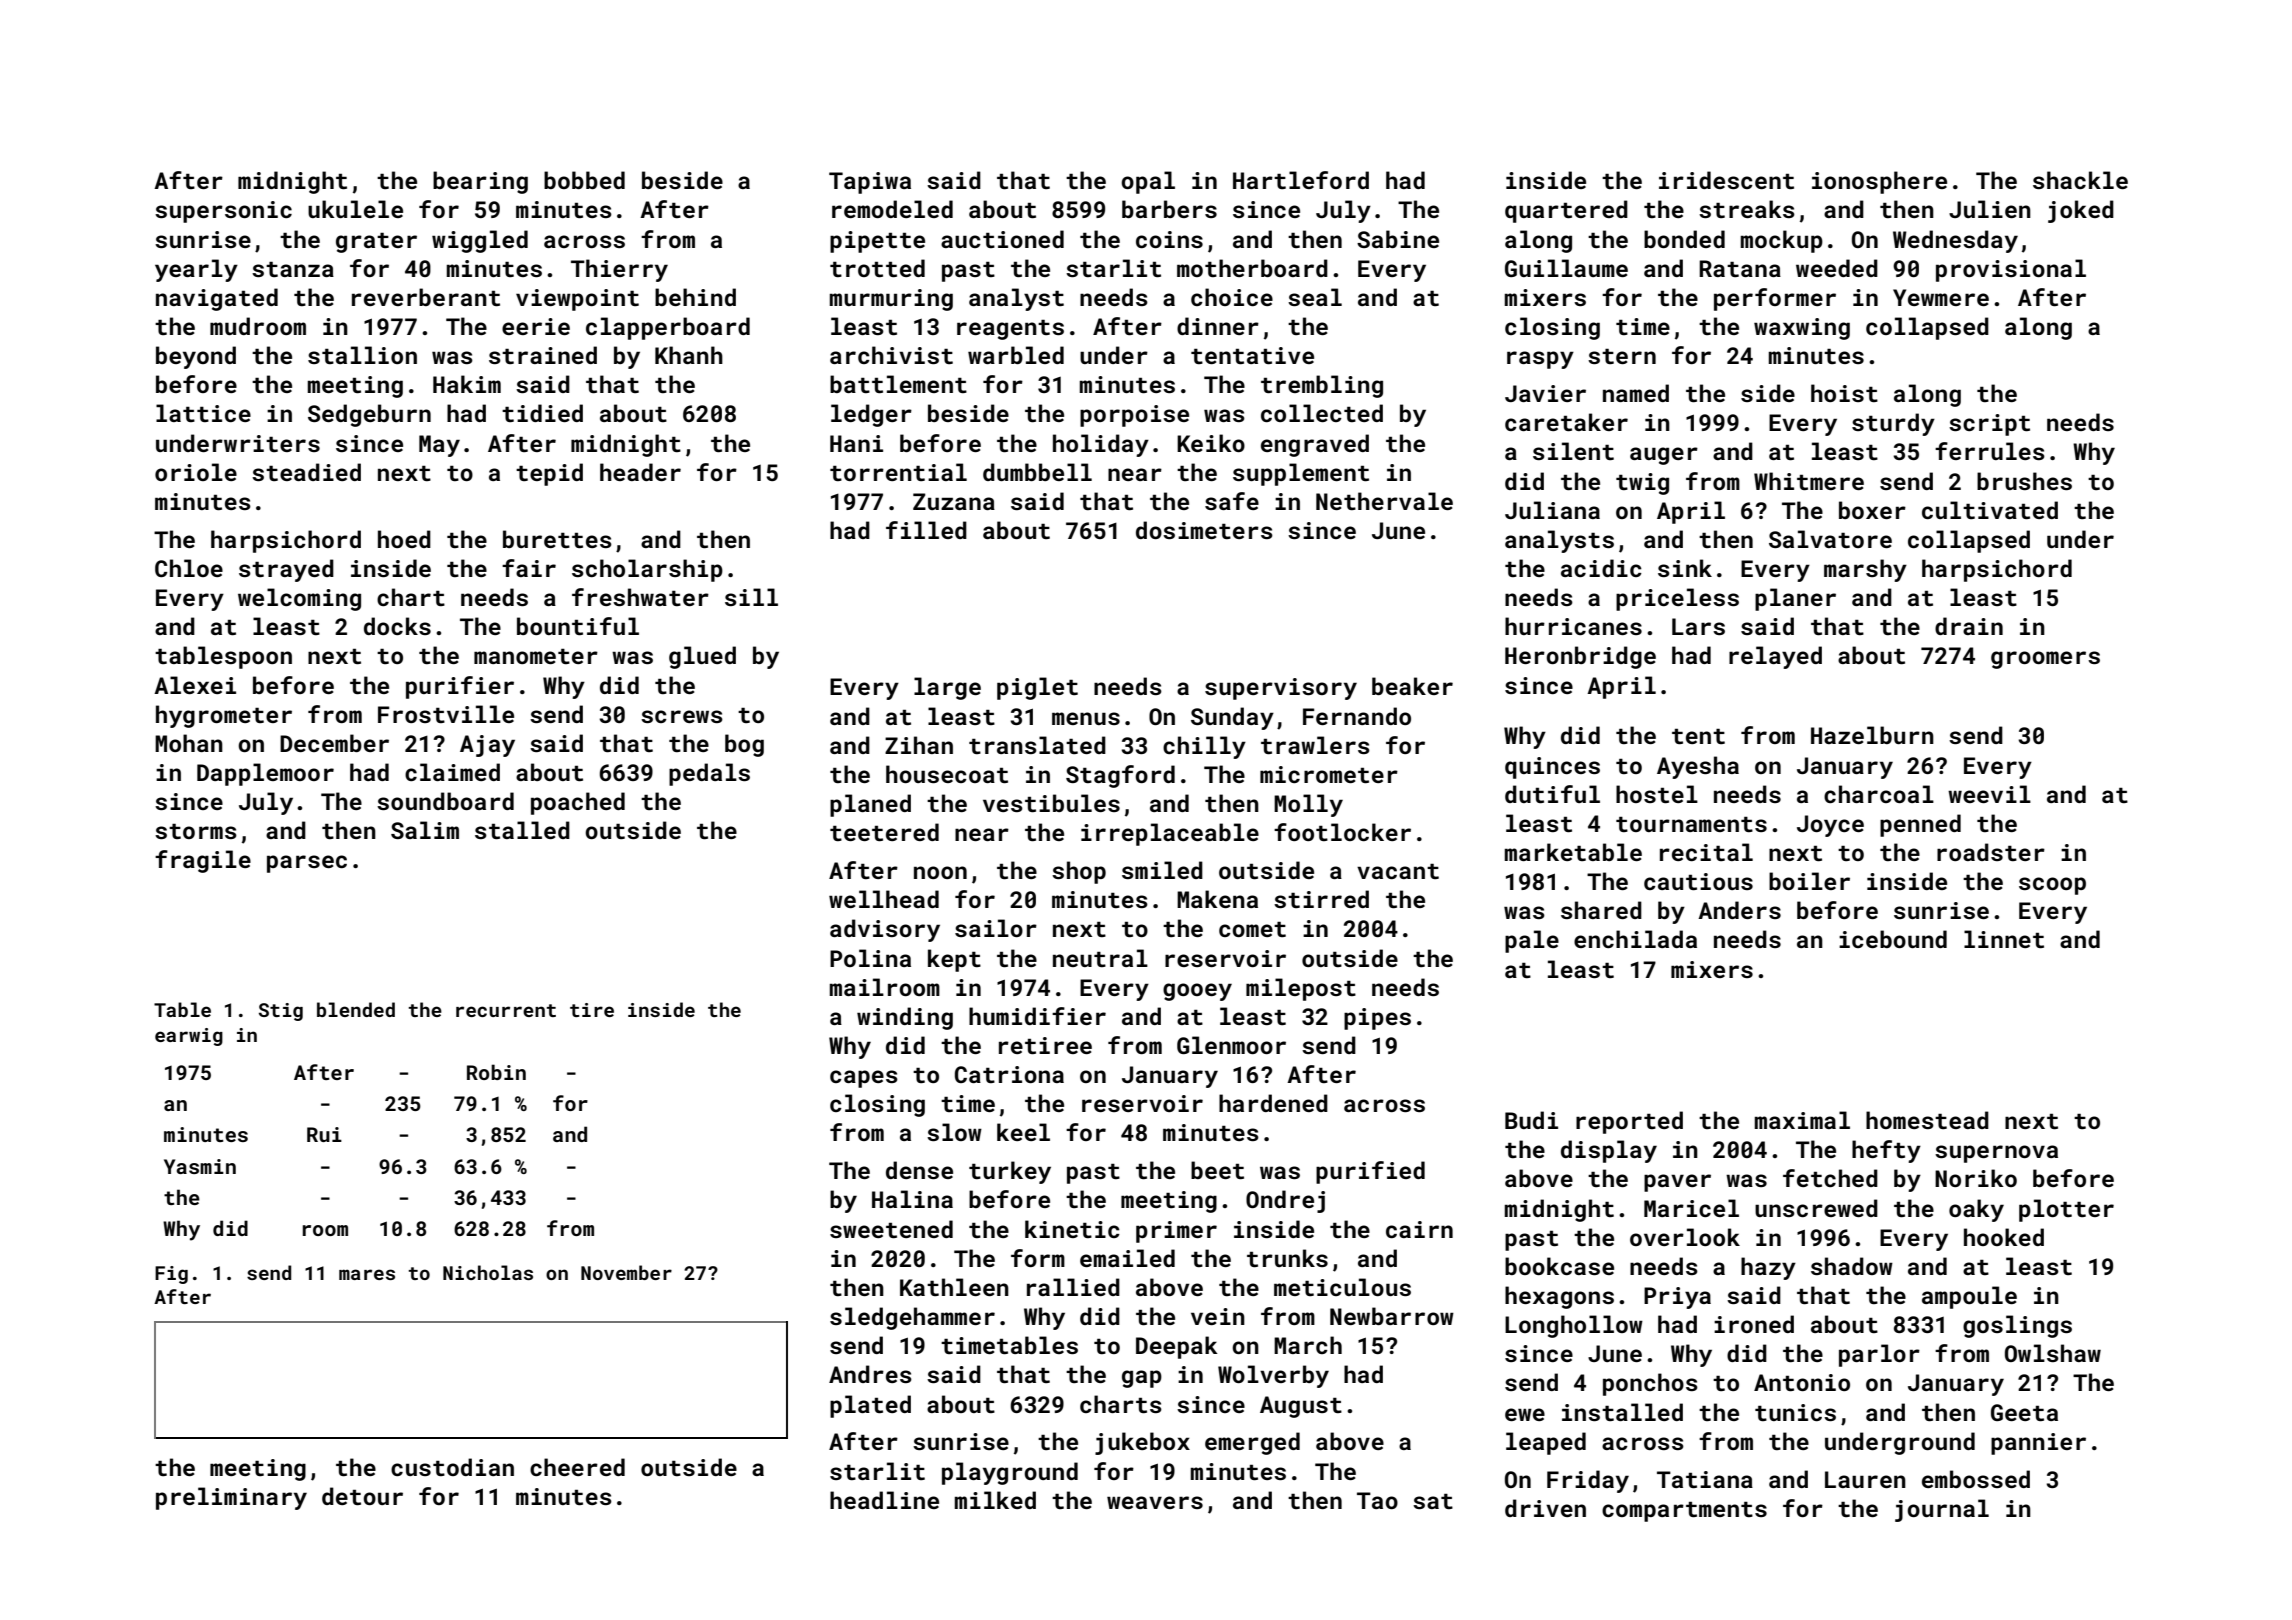 Image resolution: width=2292 pixels, height=1620 pixels. I want to click on bonded, so click(1684, 239).
